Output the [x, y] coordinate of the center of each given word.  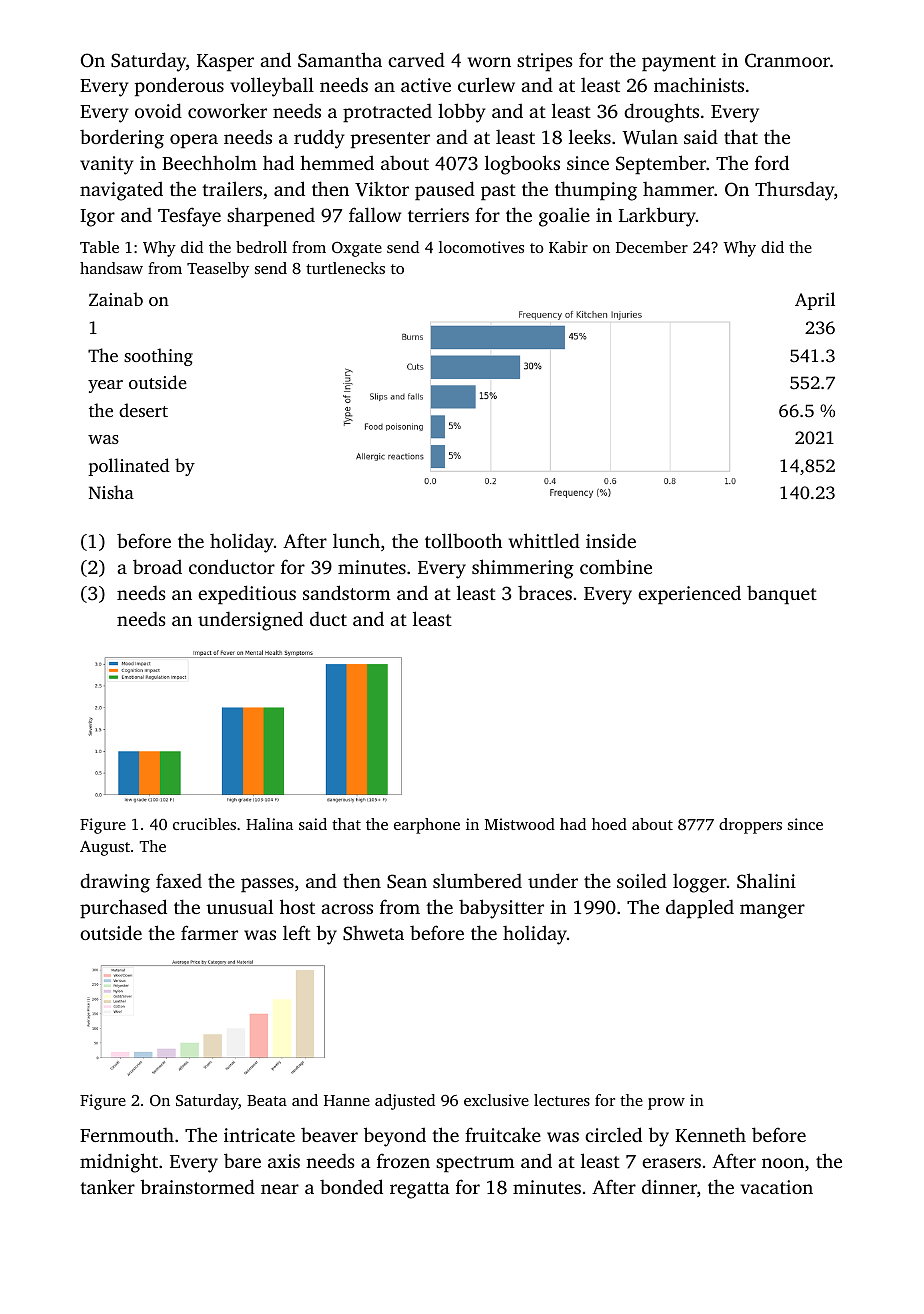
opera [194, 141]
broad [157, 566]
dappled [700, 909]
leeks [590, 136]
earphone [427, 826]
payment [679, 63]
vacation [777, 1187]
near [280, 1189]
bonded [351, 1186]
